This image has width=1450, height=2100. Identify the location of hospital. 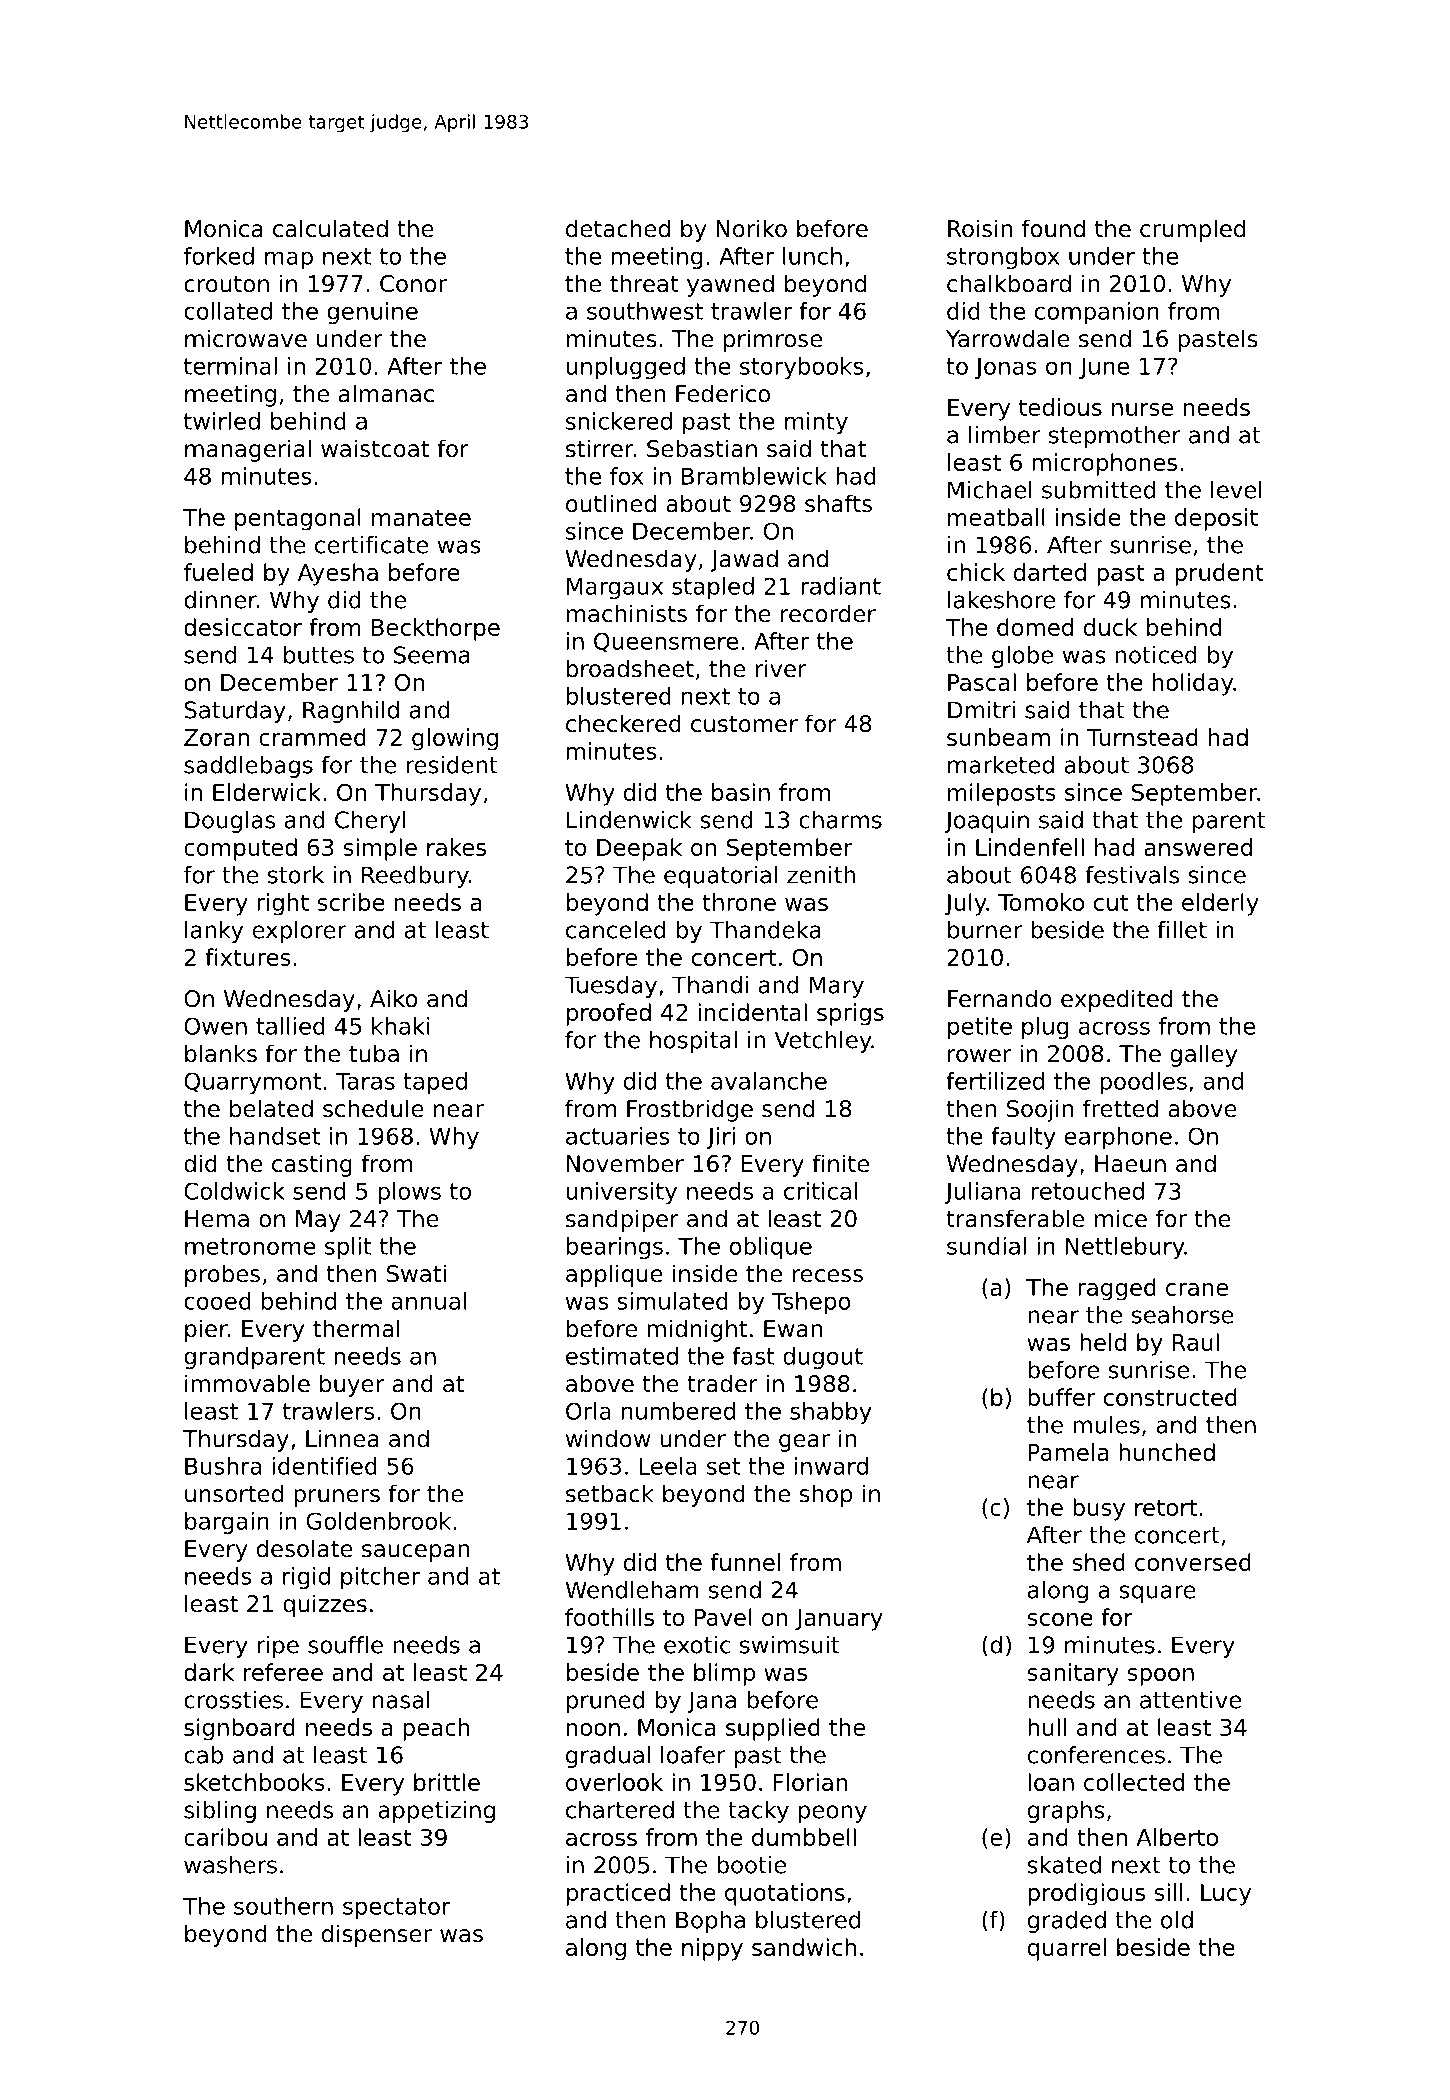
(693, 1042).
